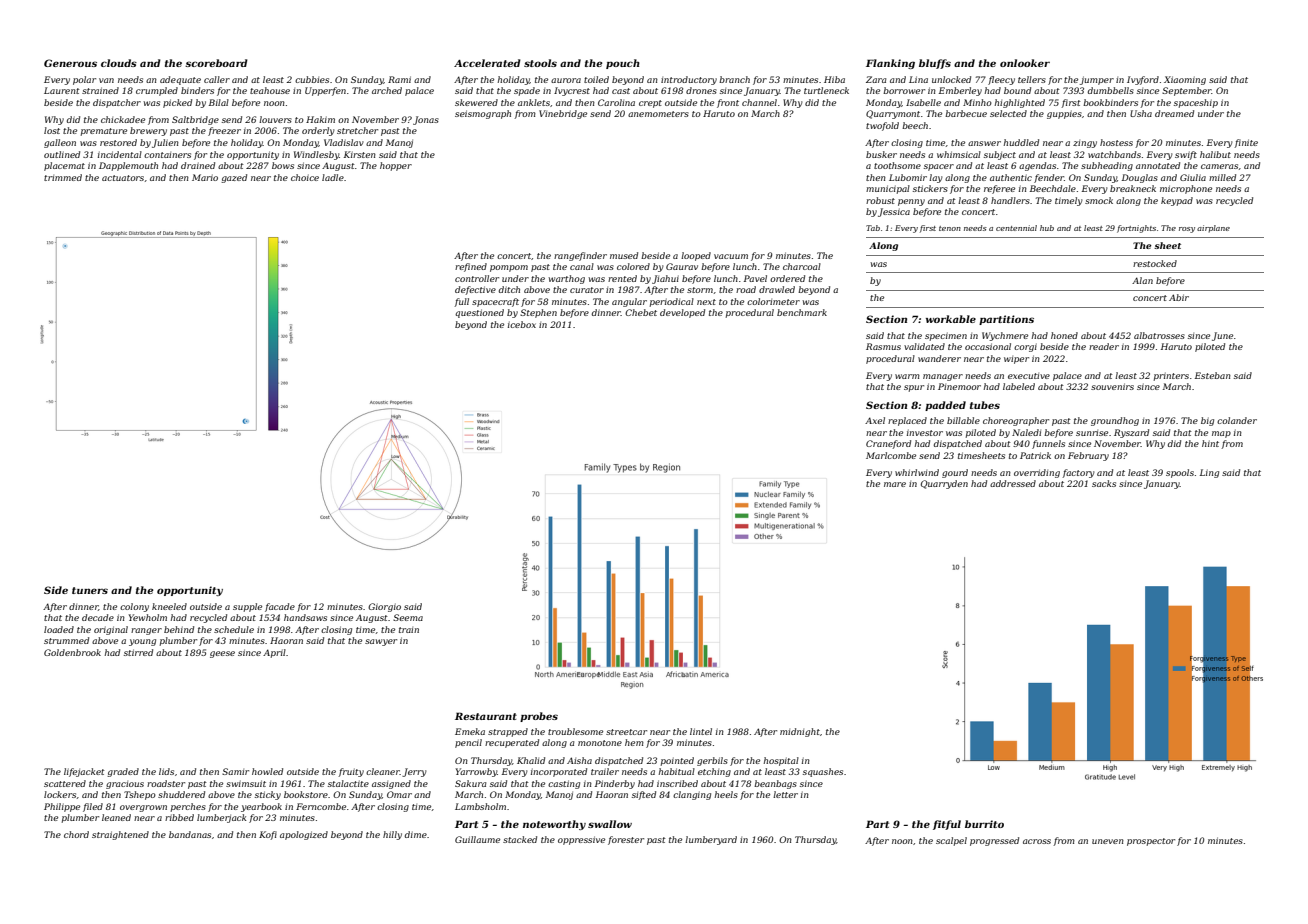 The width and height of the screenshot is (1308, 924). What do you see at coordinates (169, 606) in the screenshot?
I see `kneeled` at bounding box center [169, 606].
